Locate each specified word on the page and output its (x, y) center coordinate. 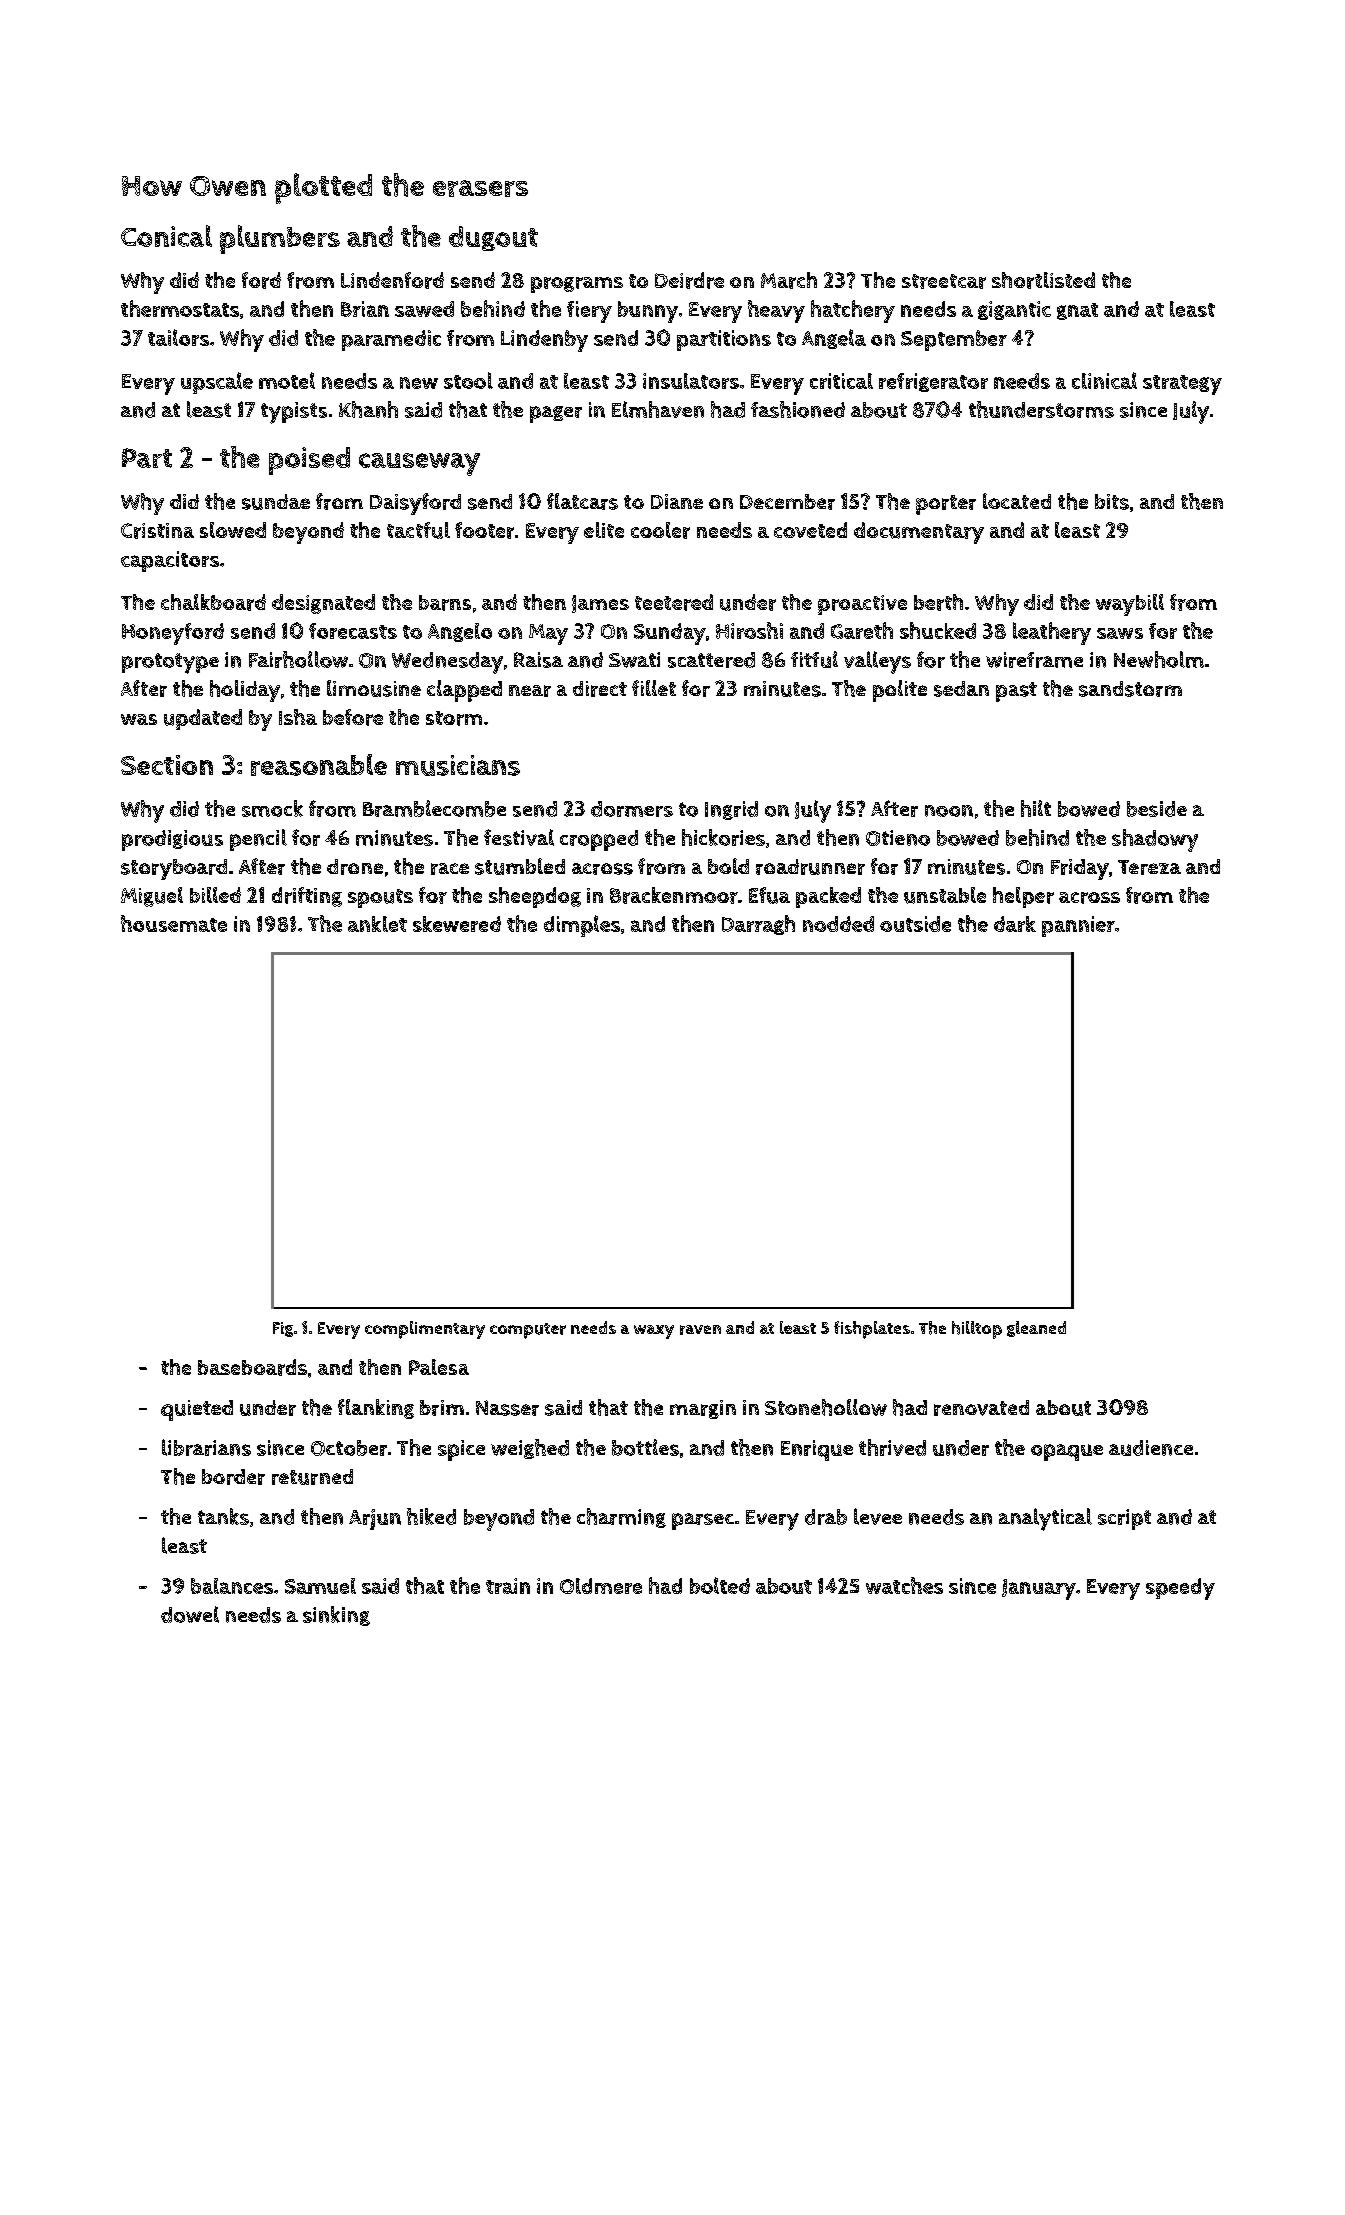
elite (604, 530)
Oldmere (601, 1586)
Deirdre (689, 280)
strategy (1182, 385)
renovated (981, 1408)
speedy (1180, 1589)
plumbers (280, 239)
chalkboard (213, 602)
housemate (174, 923)
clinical (1104, 380)
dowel (190, 1614)
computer (528, 1331)
